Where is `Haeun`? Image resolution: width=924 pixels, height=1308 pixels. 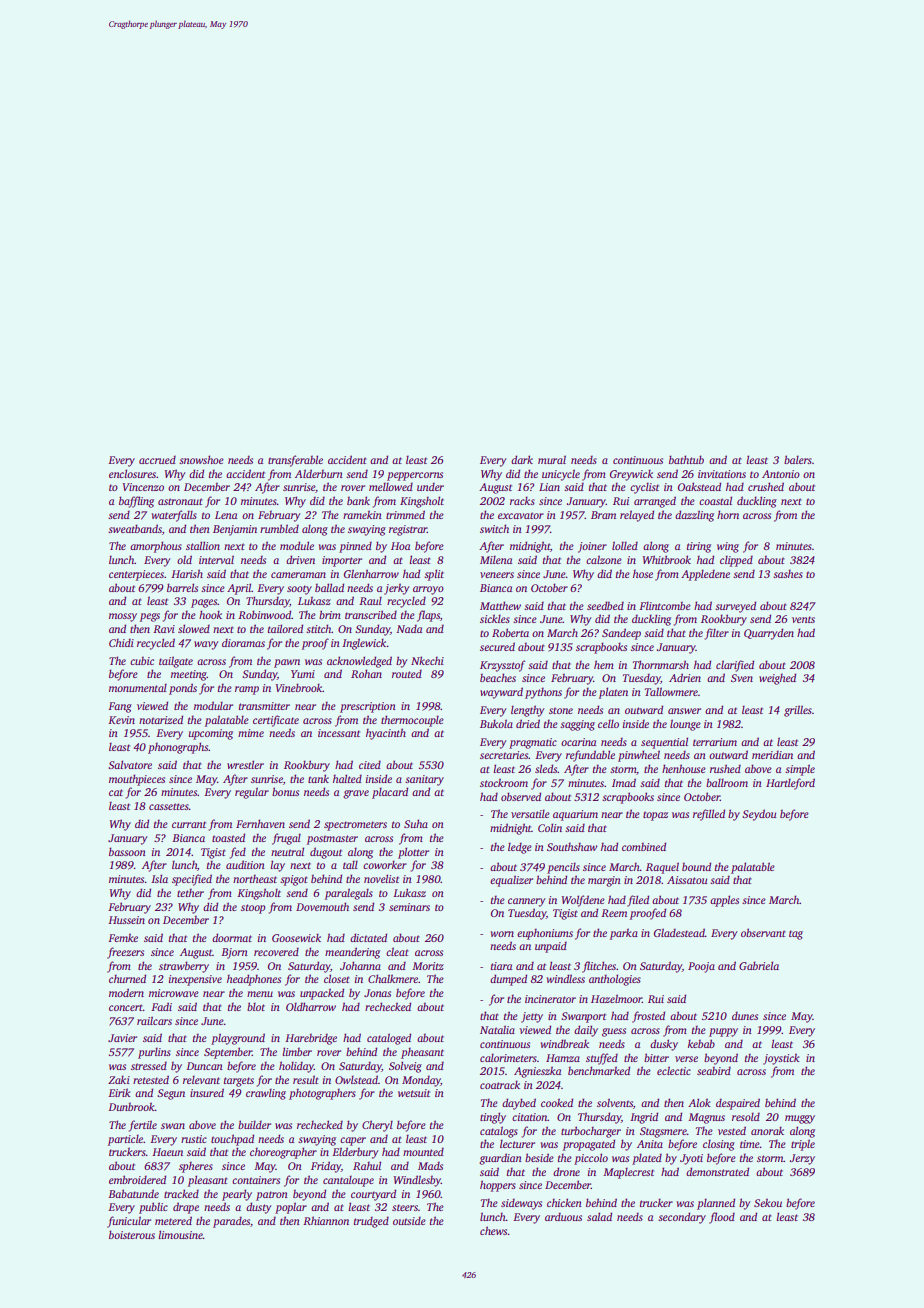
Haeun is located at coordinates (167, 1152).
